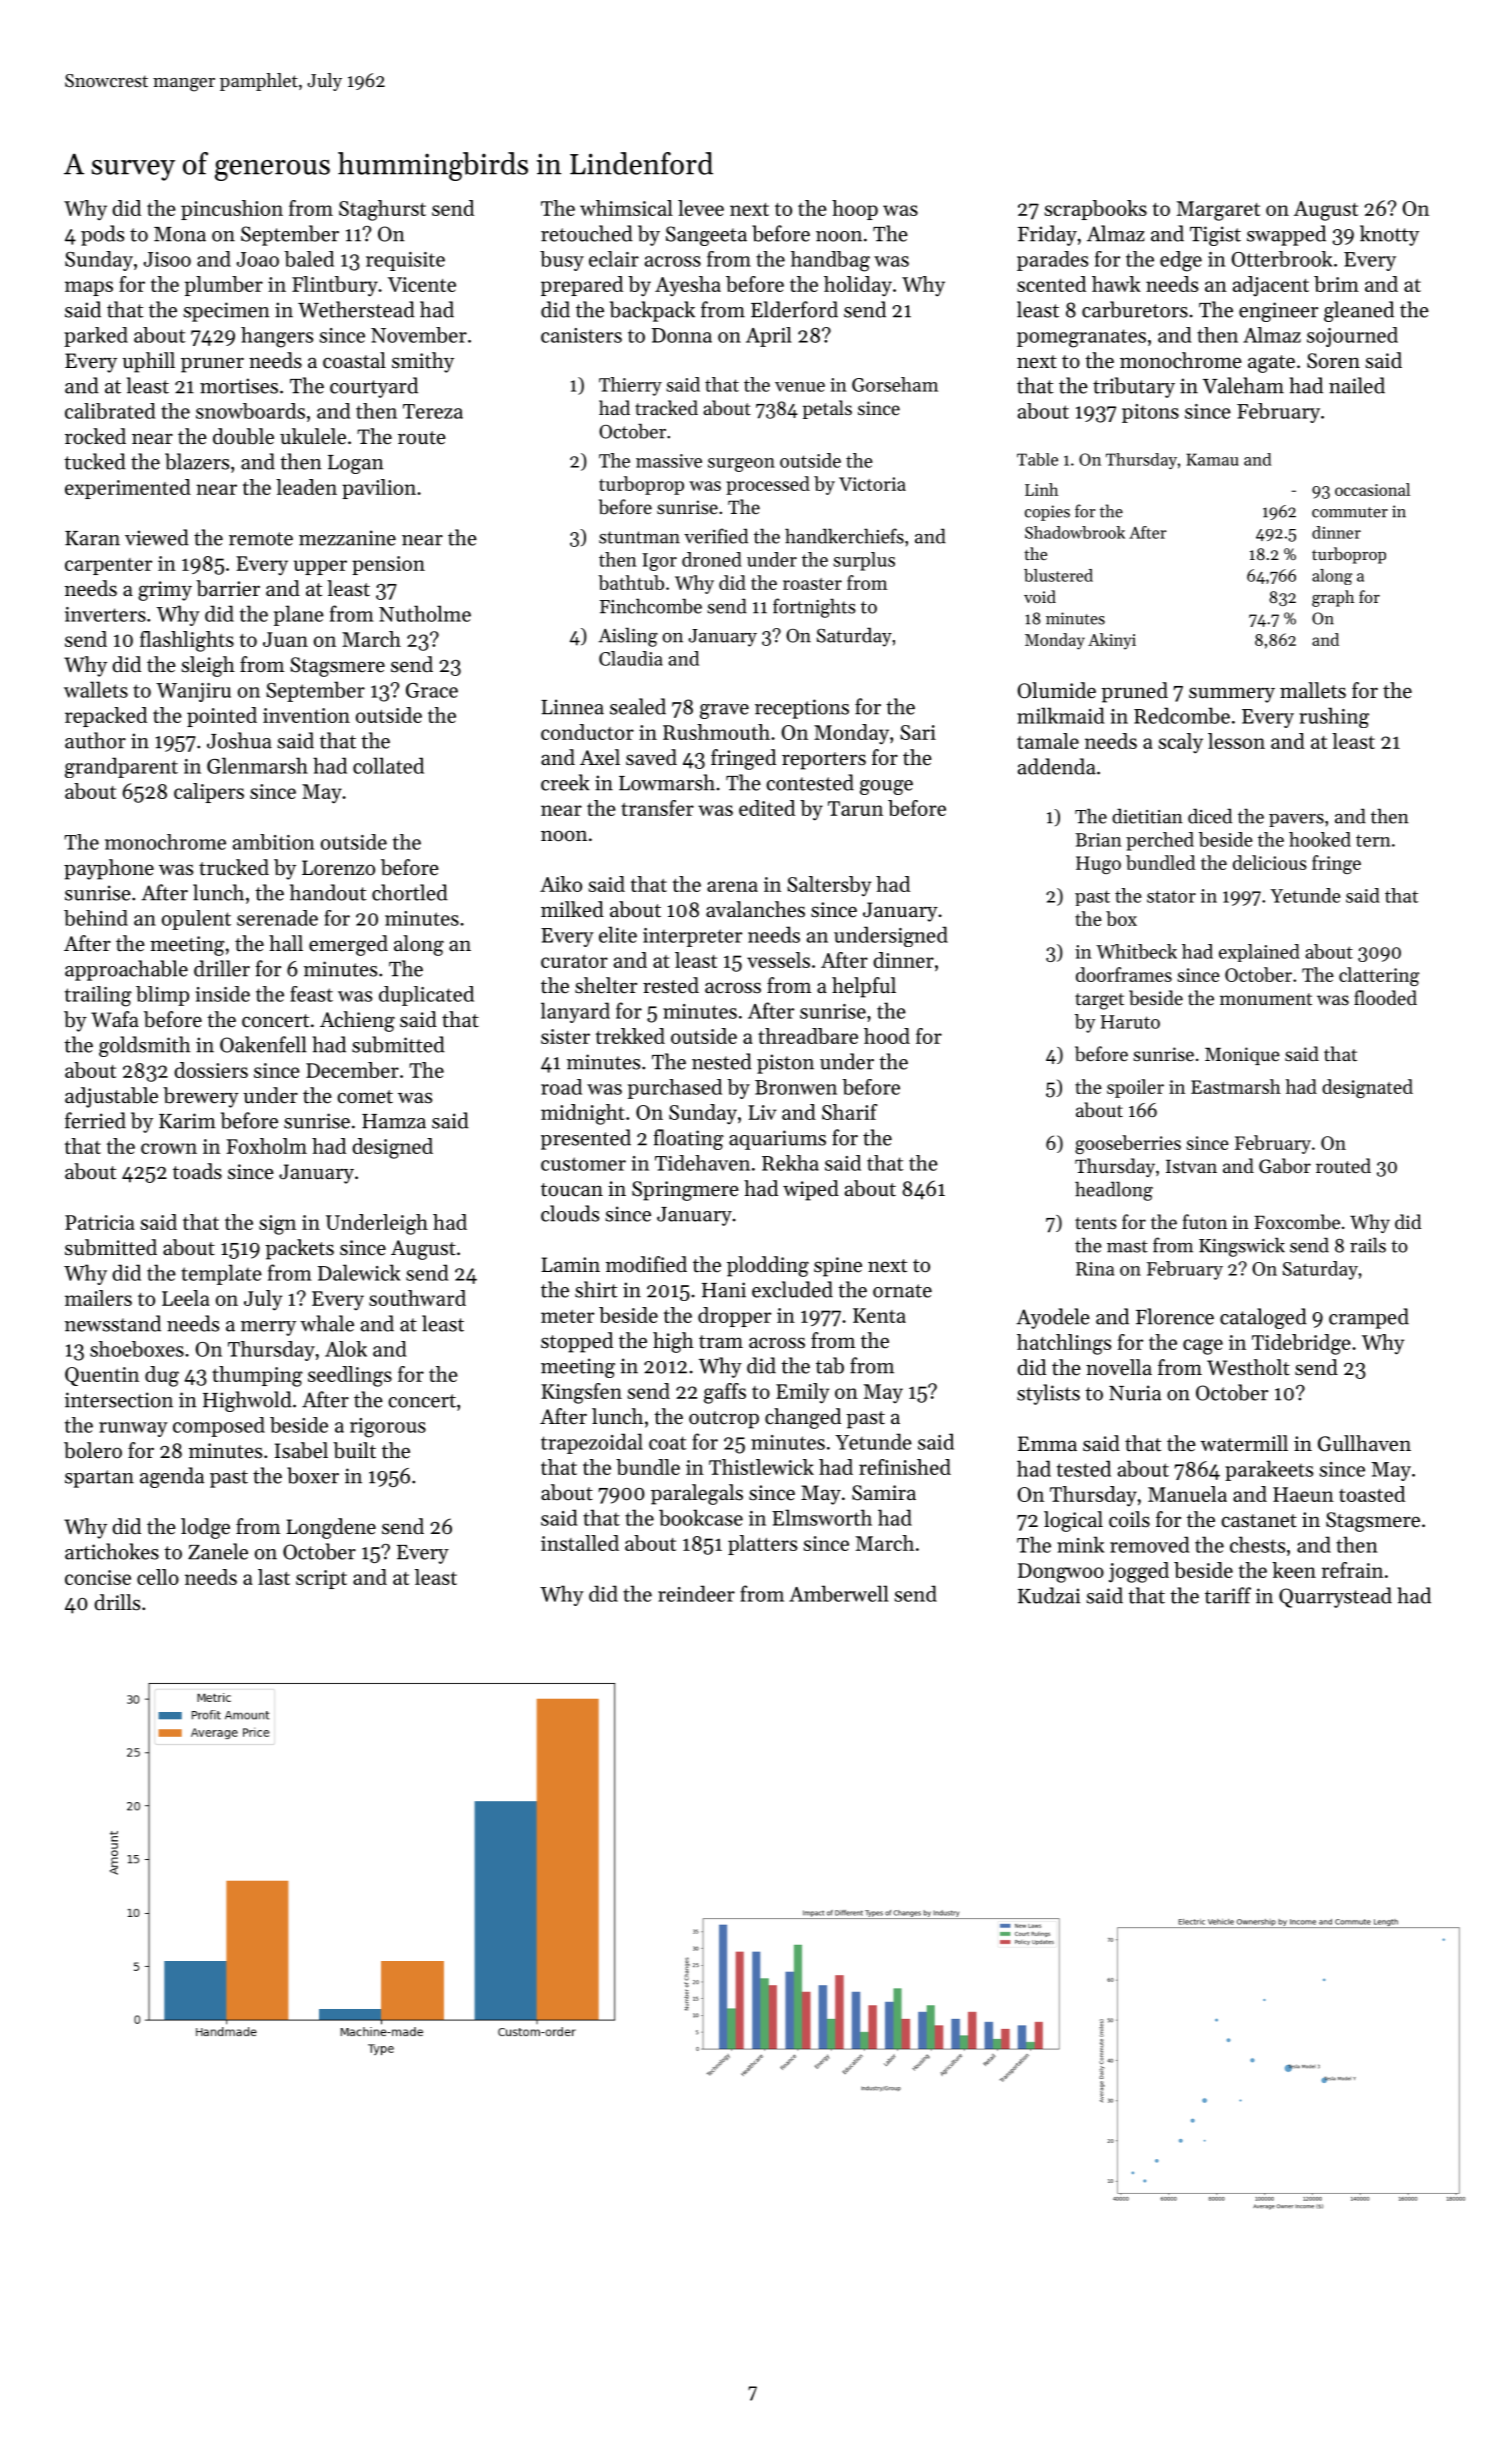 The height and width of the screenshot is (2464, 1496). What do you see at coordinates (895, 384) in the screenshot?
I see `Gorseham` at bounding box center [895, 384].
